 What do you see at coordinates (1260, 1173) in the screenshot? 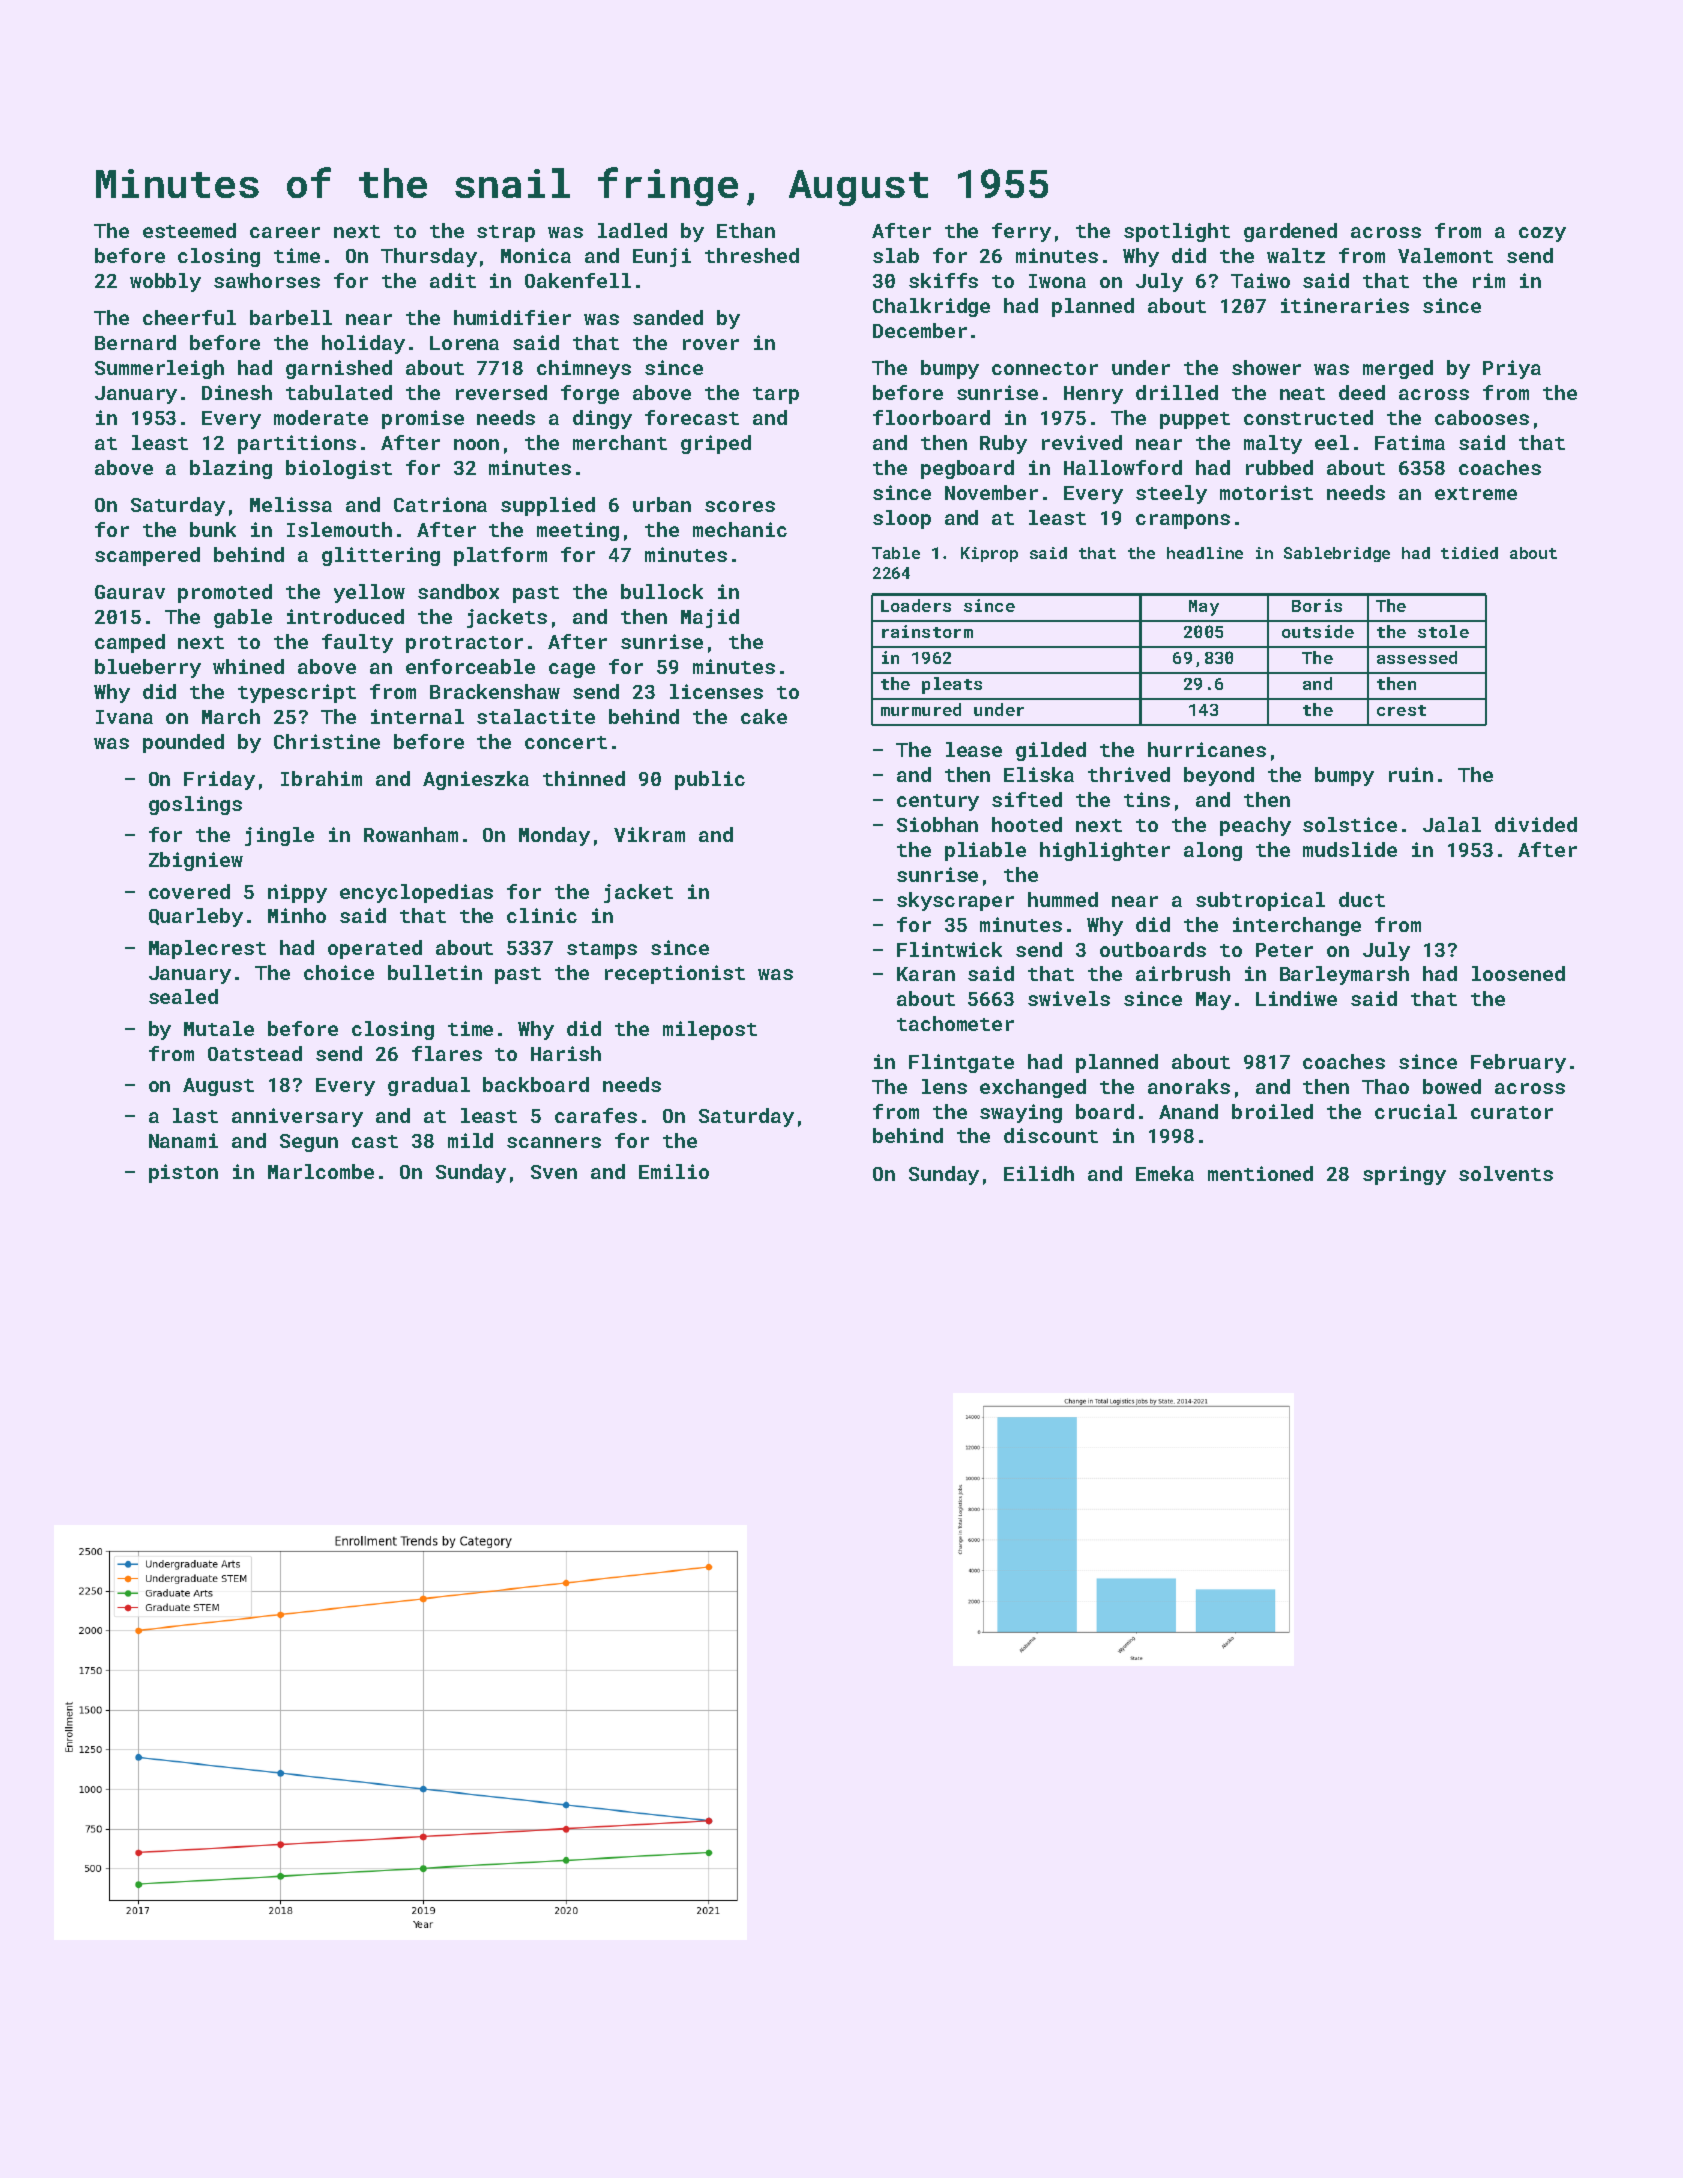
I see `mentioned` at bounding box center [1260, 1173].
